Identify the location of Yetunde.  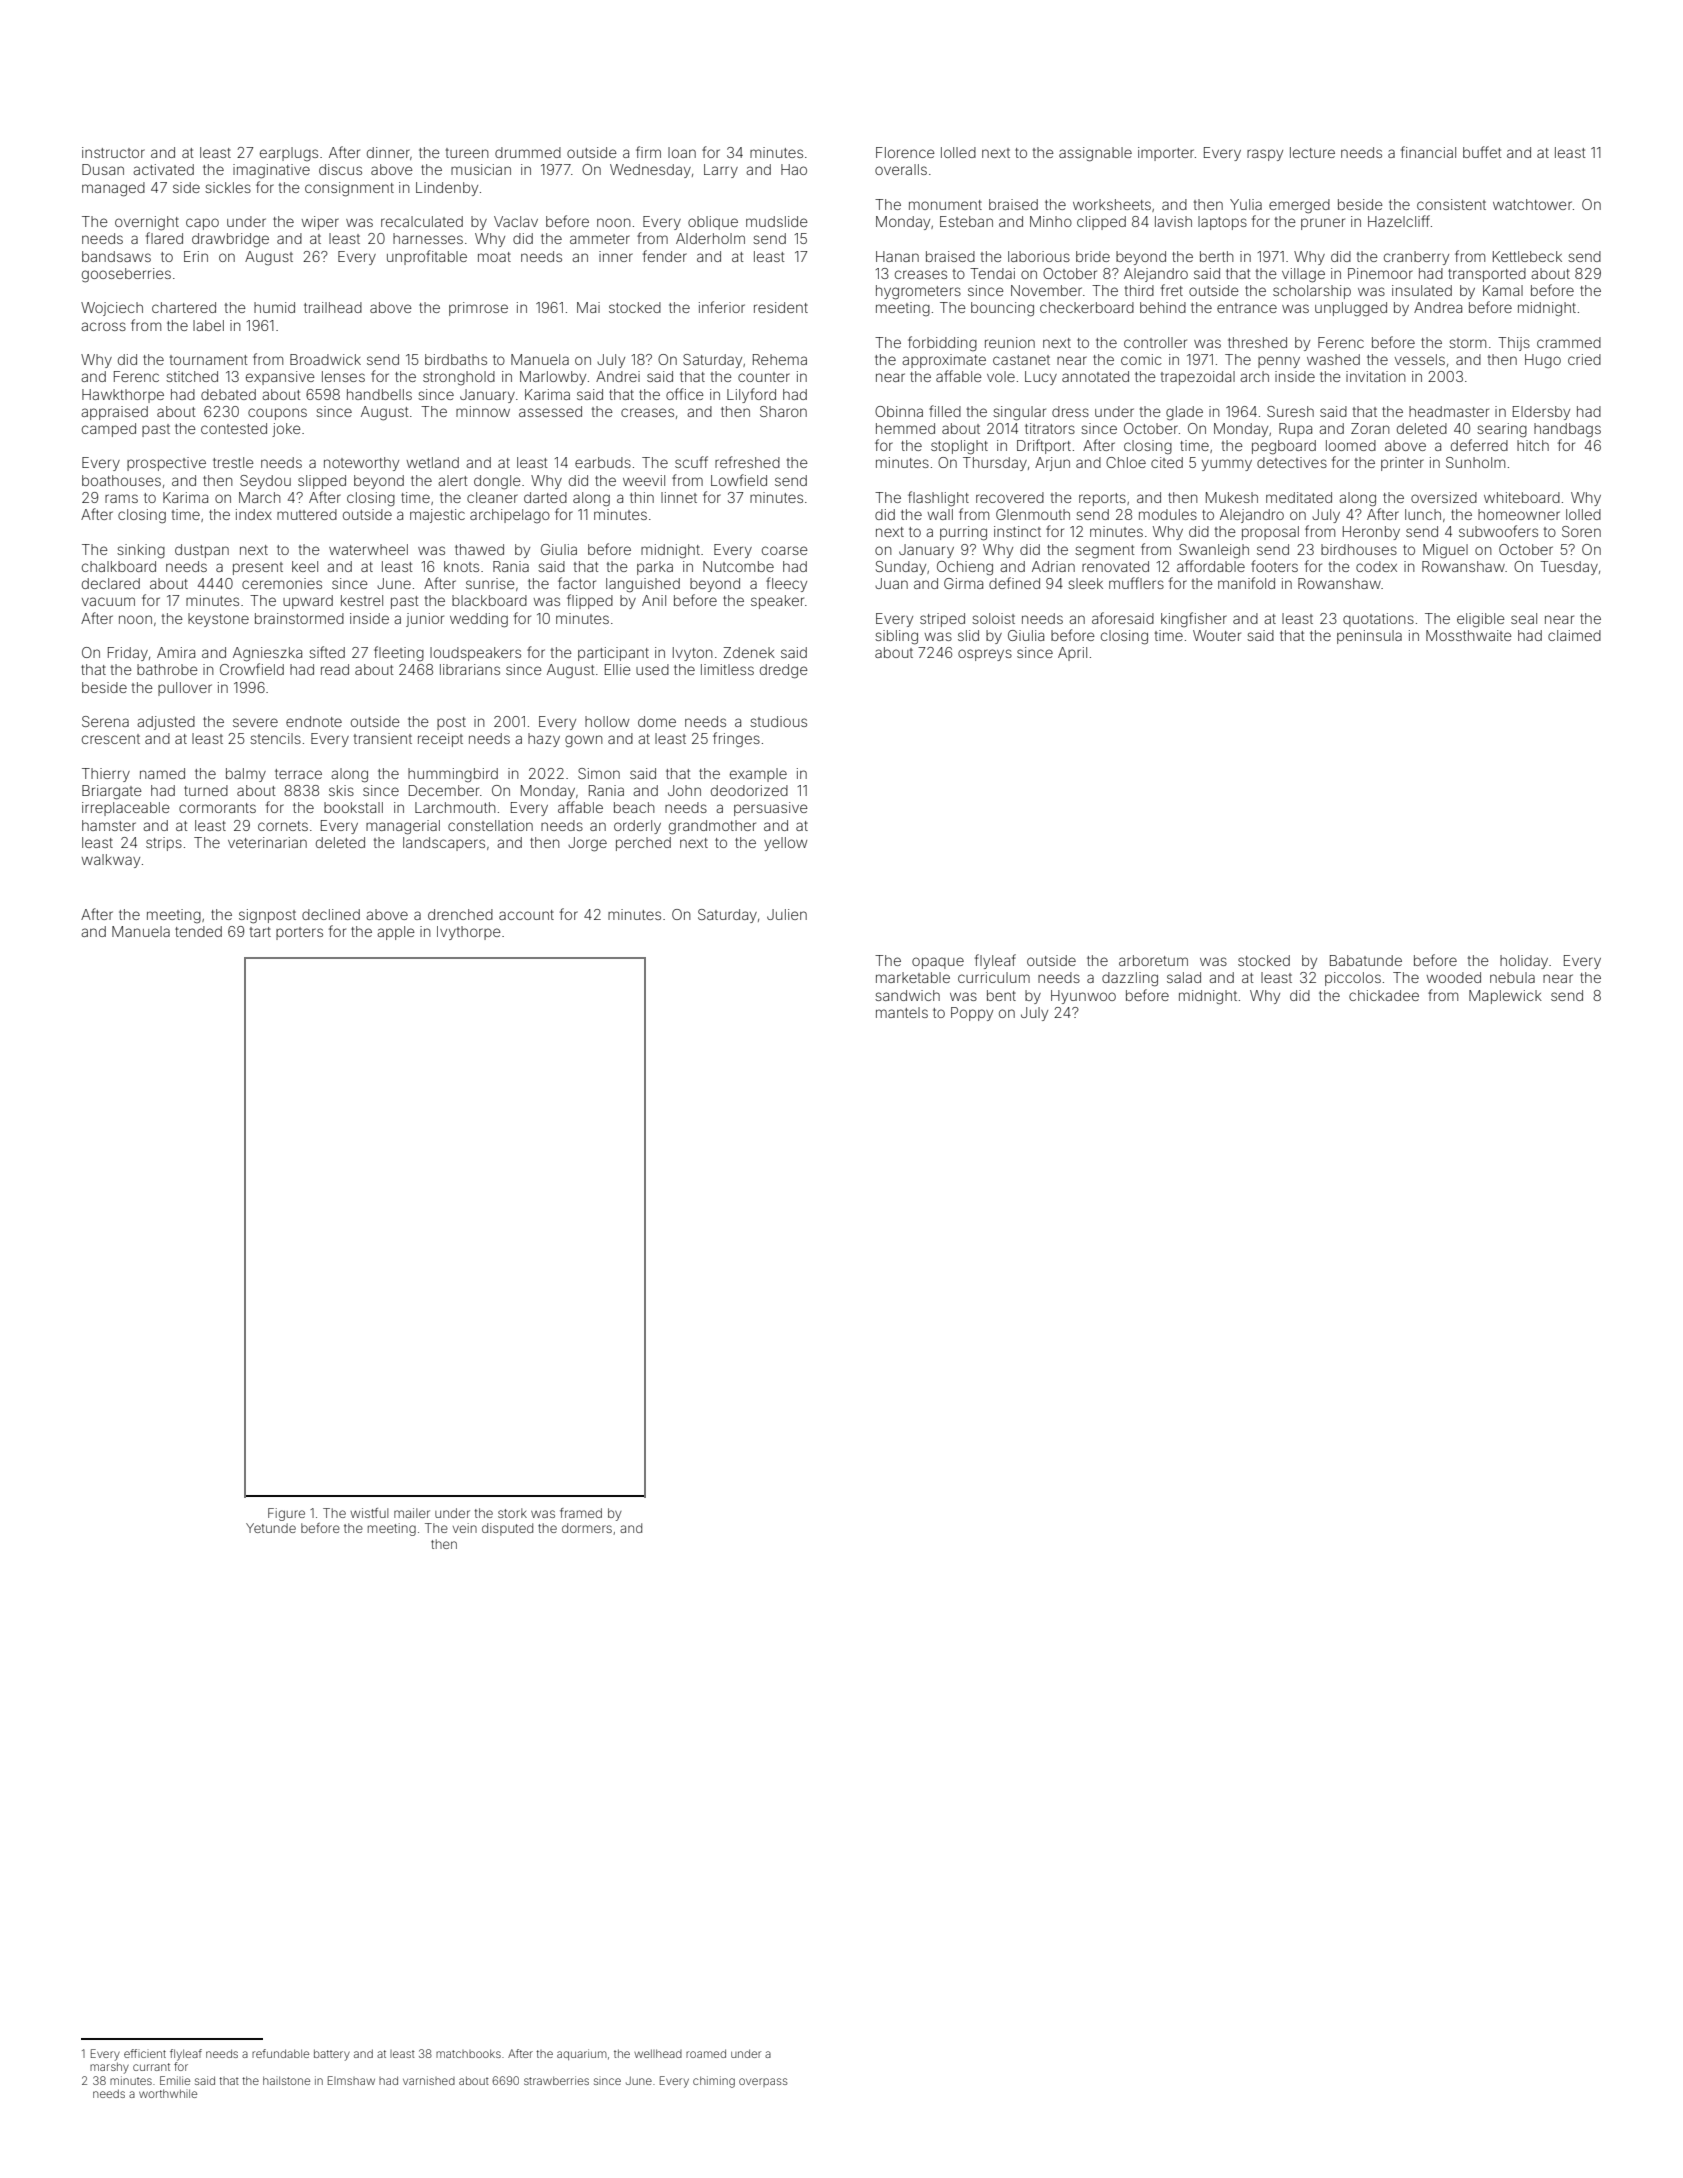
(271, 1528).
